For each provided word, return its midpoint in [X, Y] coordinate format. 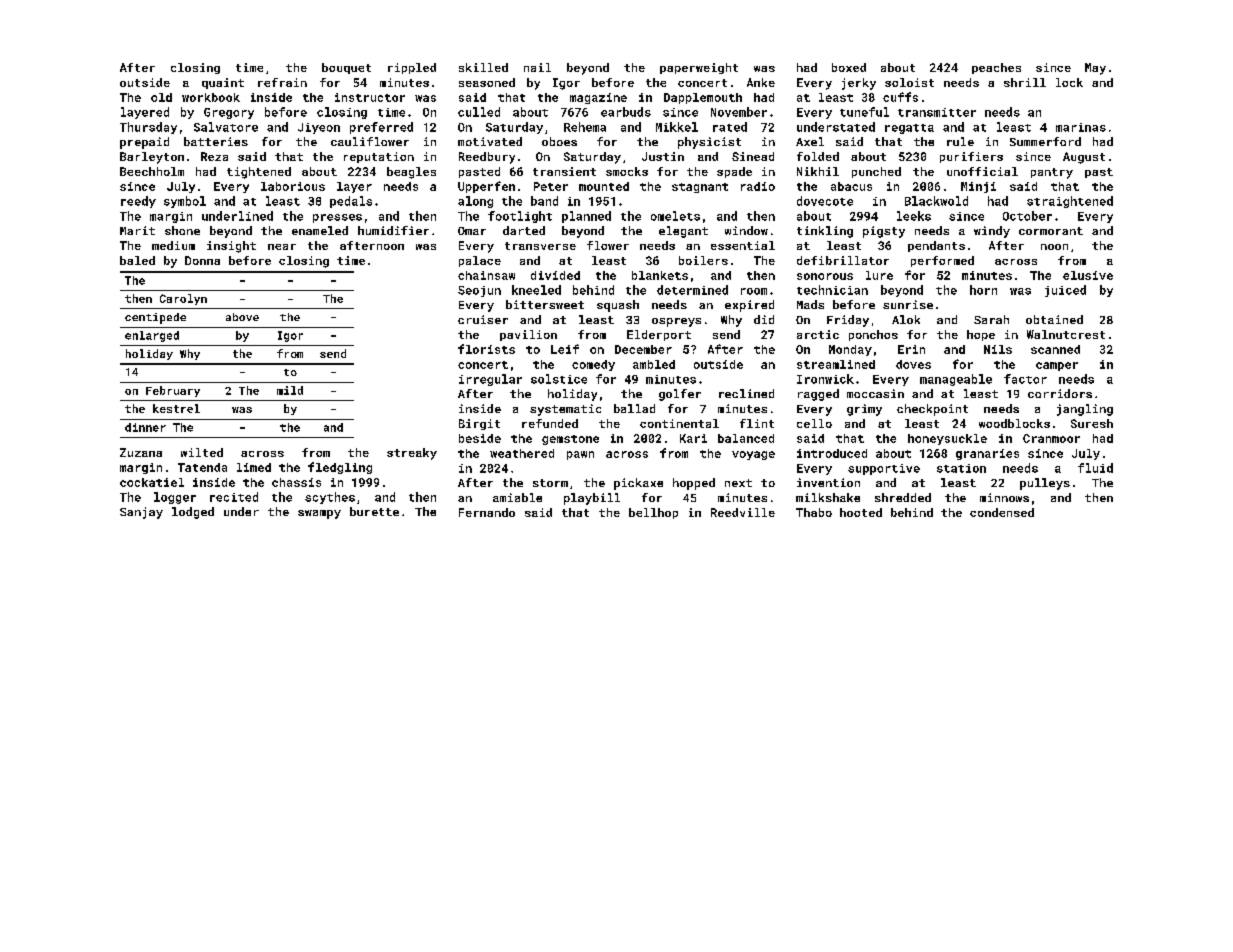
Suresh [1092, 423]
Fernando [487, 512]
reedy [138, 202]
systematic [565, 410]
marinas [1081, 127]
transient [564, 171]
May [1095, 69]
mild [290, 390]
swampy [319, 514]
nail [537, 67]
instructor [370, 97]
